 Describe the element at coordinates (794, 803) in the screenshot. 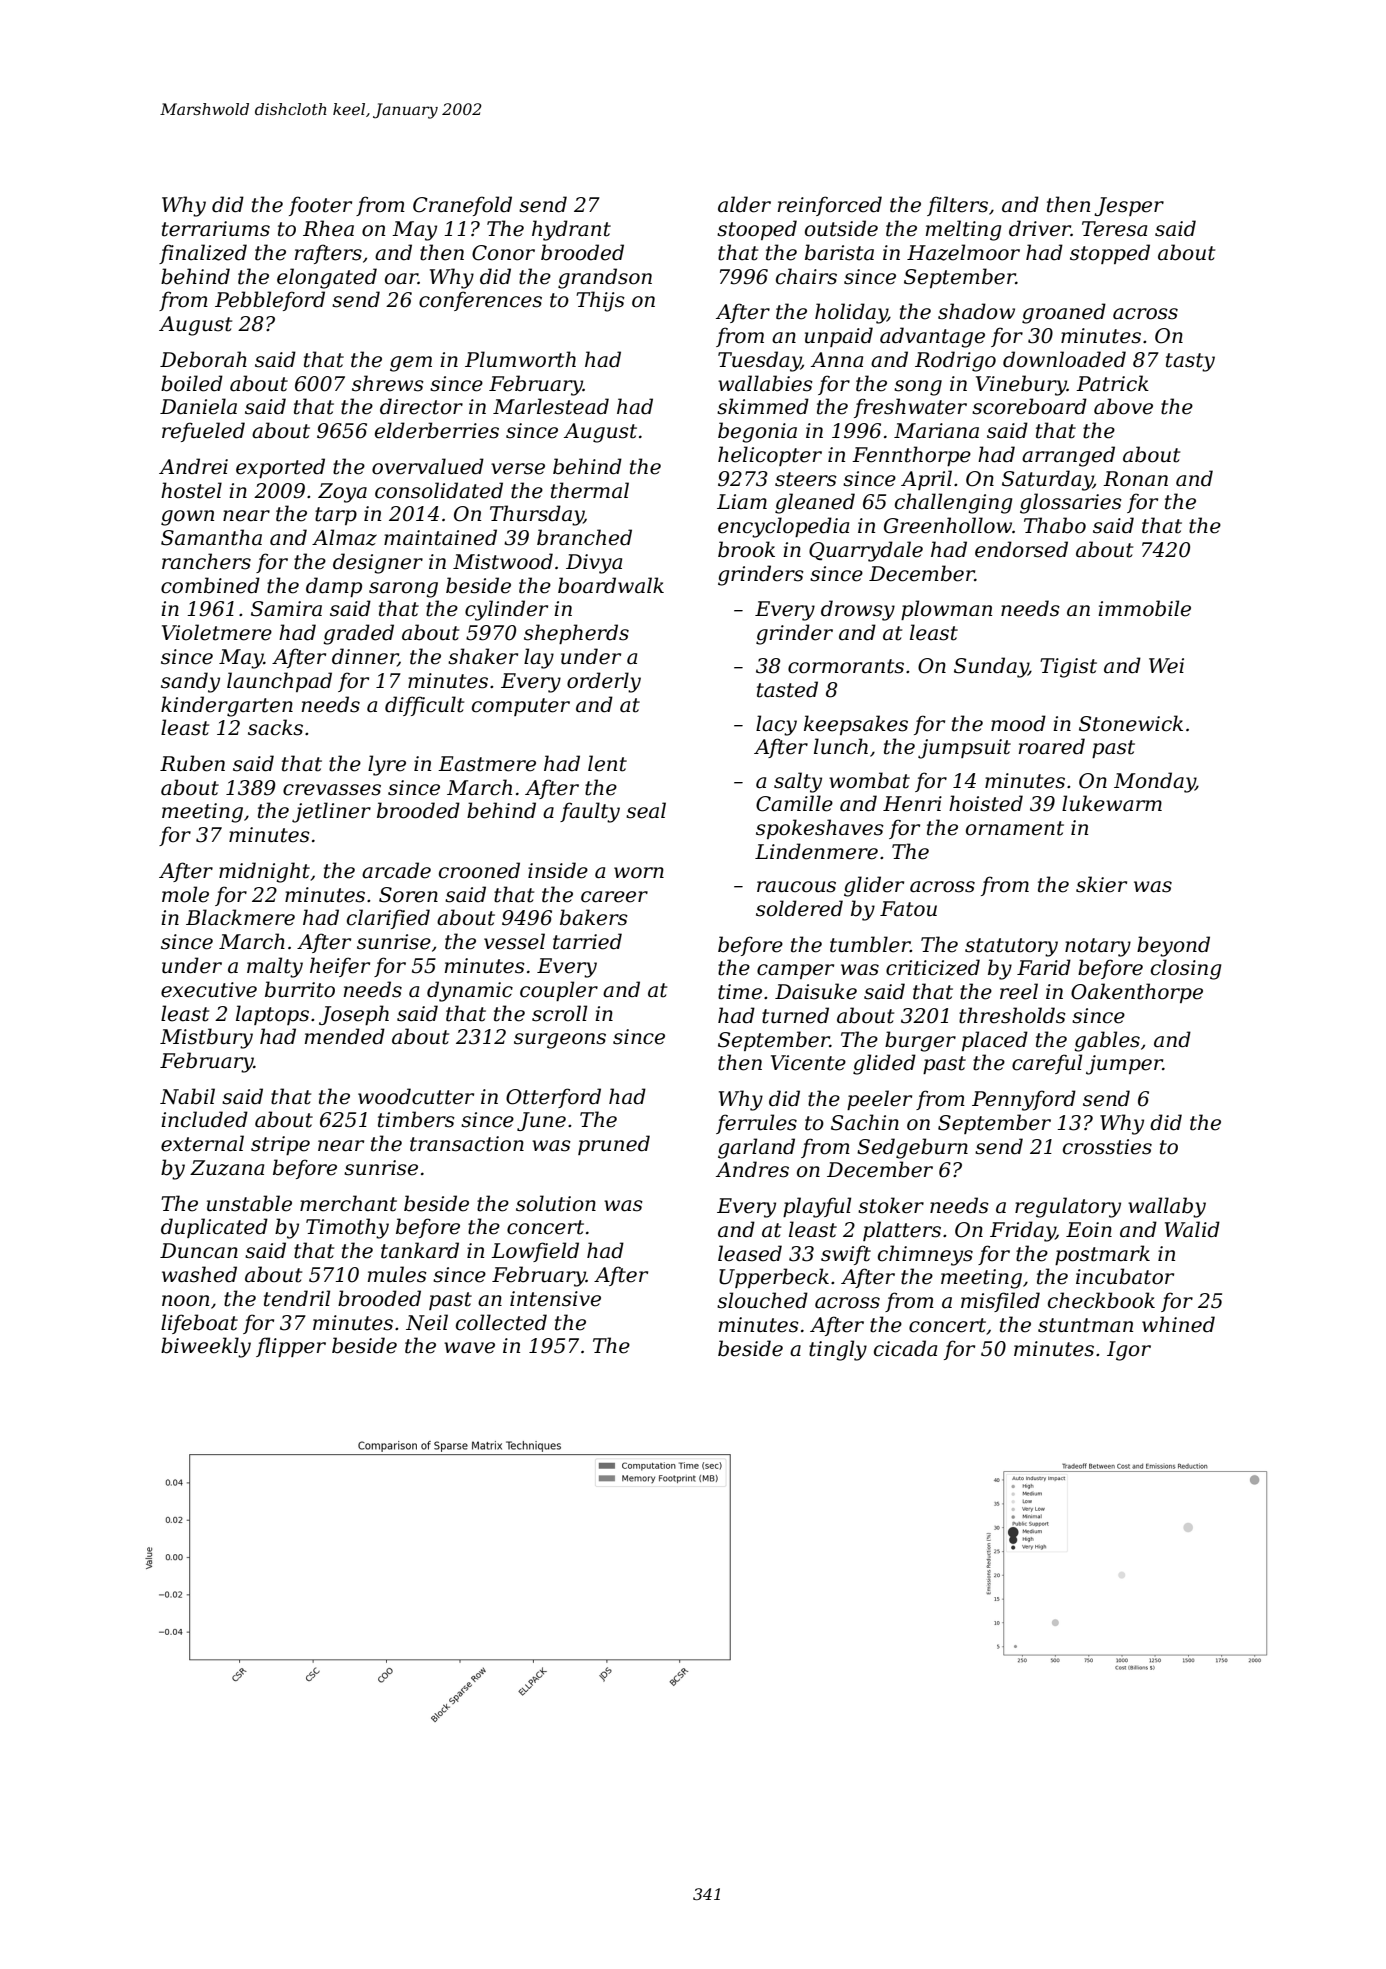

I see `Camille` at that location.
